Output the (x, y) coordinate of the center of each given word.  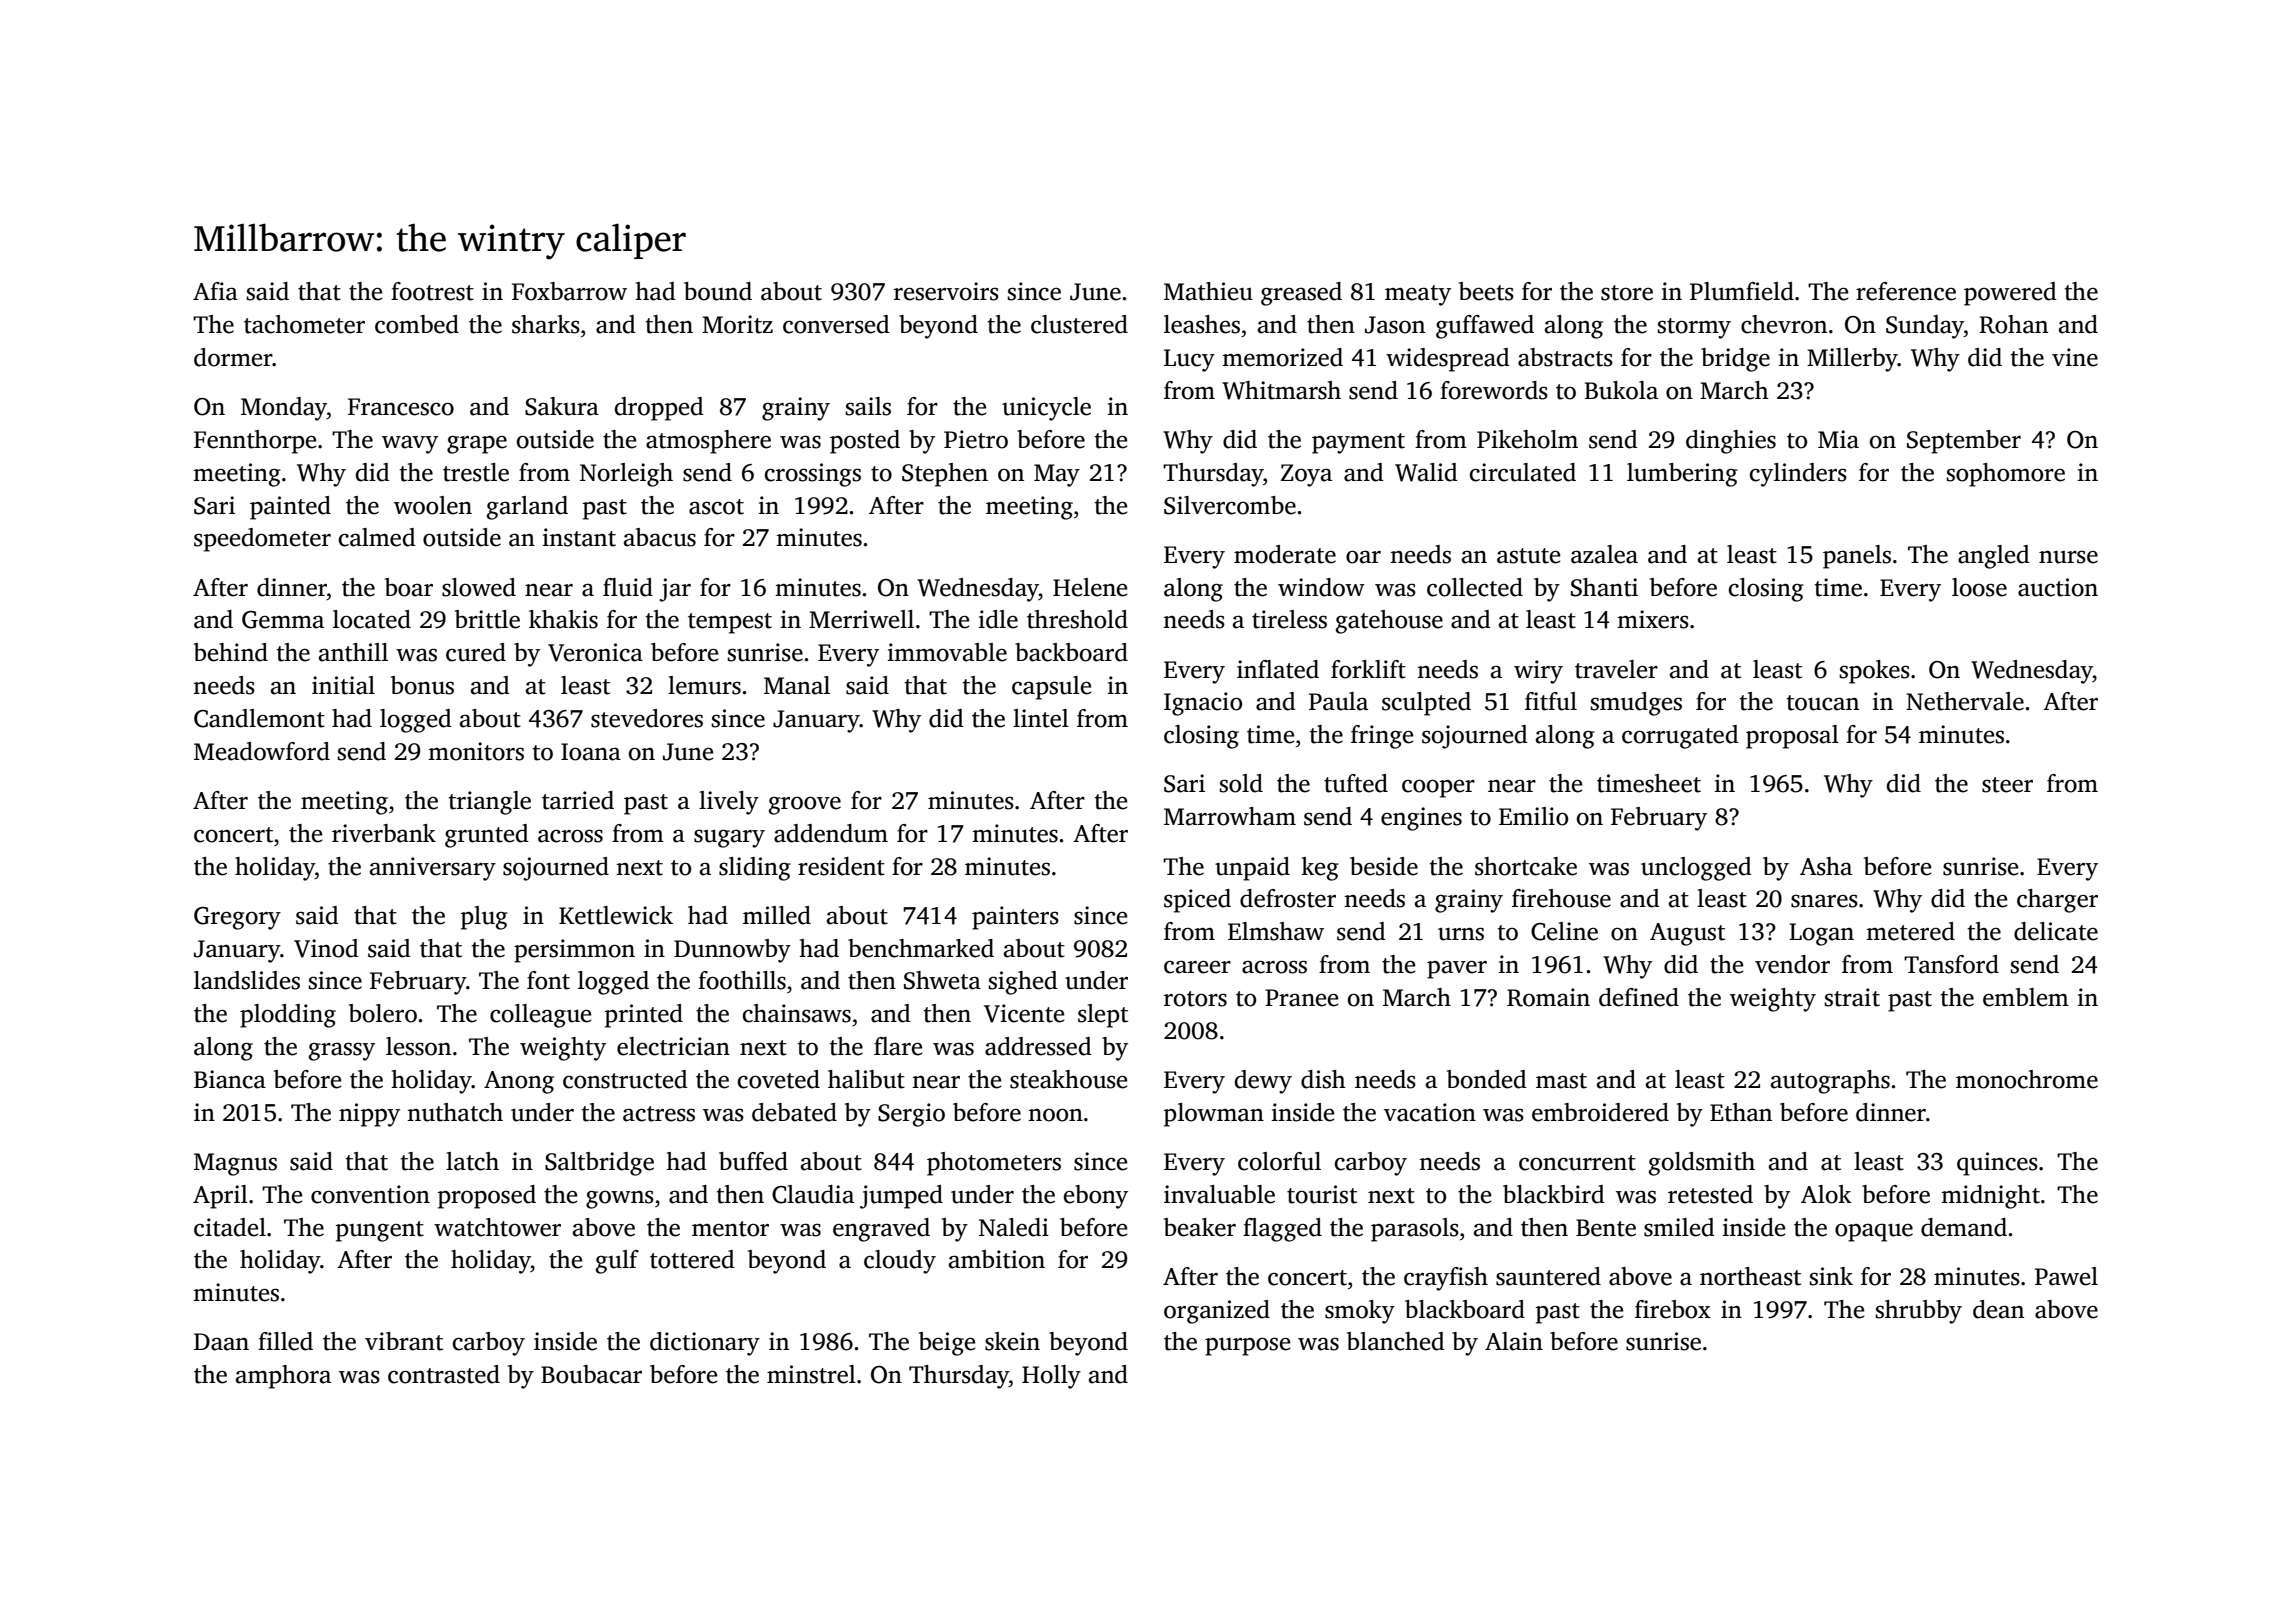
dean (1998, 1309)
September (1964, 442)
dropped (659, 409)
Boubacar (591, 1374)
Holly (1051, 1377)
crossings (813, 475)
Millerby (1852, 360)
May (1057, 475)
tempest (730, 623)
